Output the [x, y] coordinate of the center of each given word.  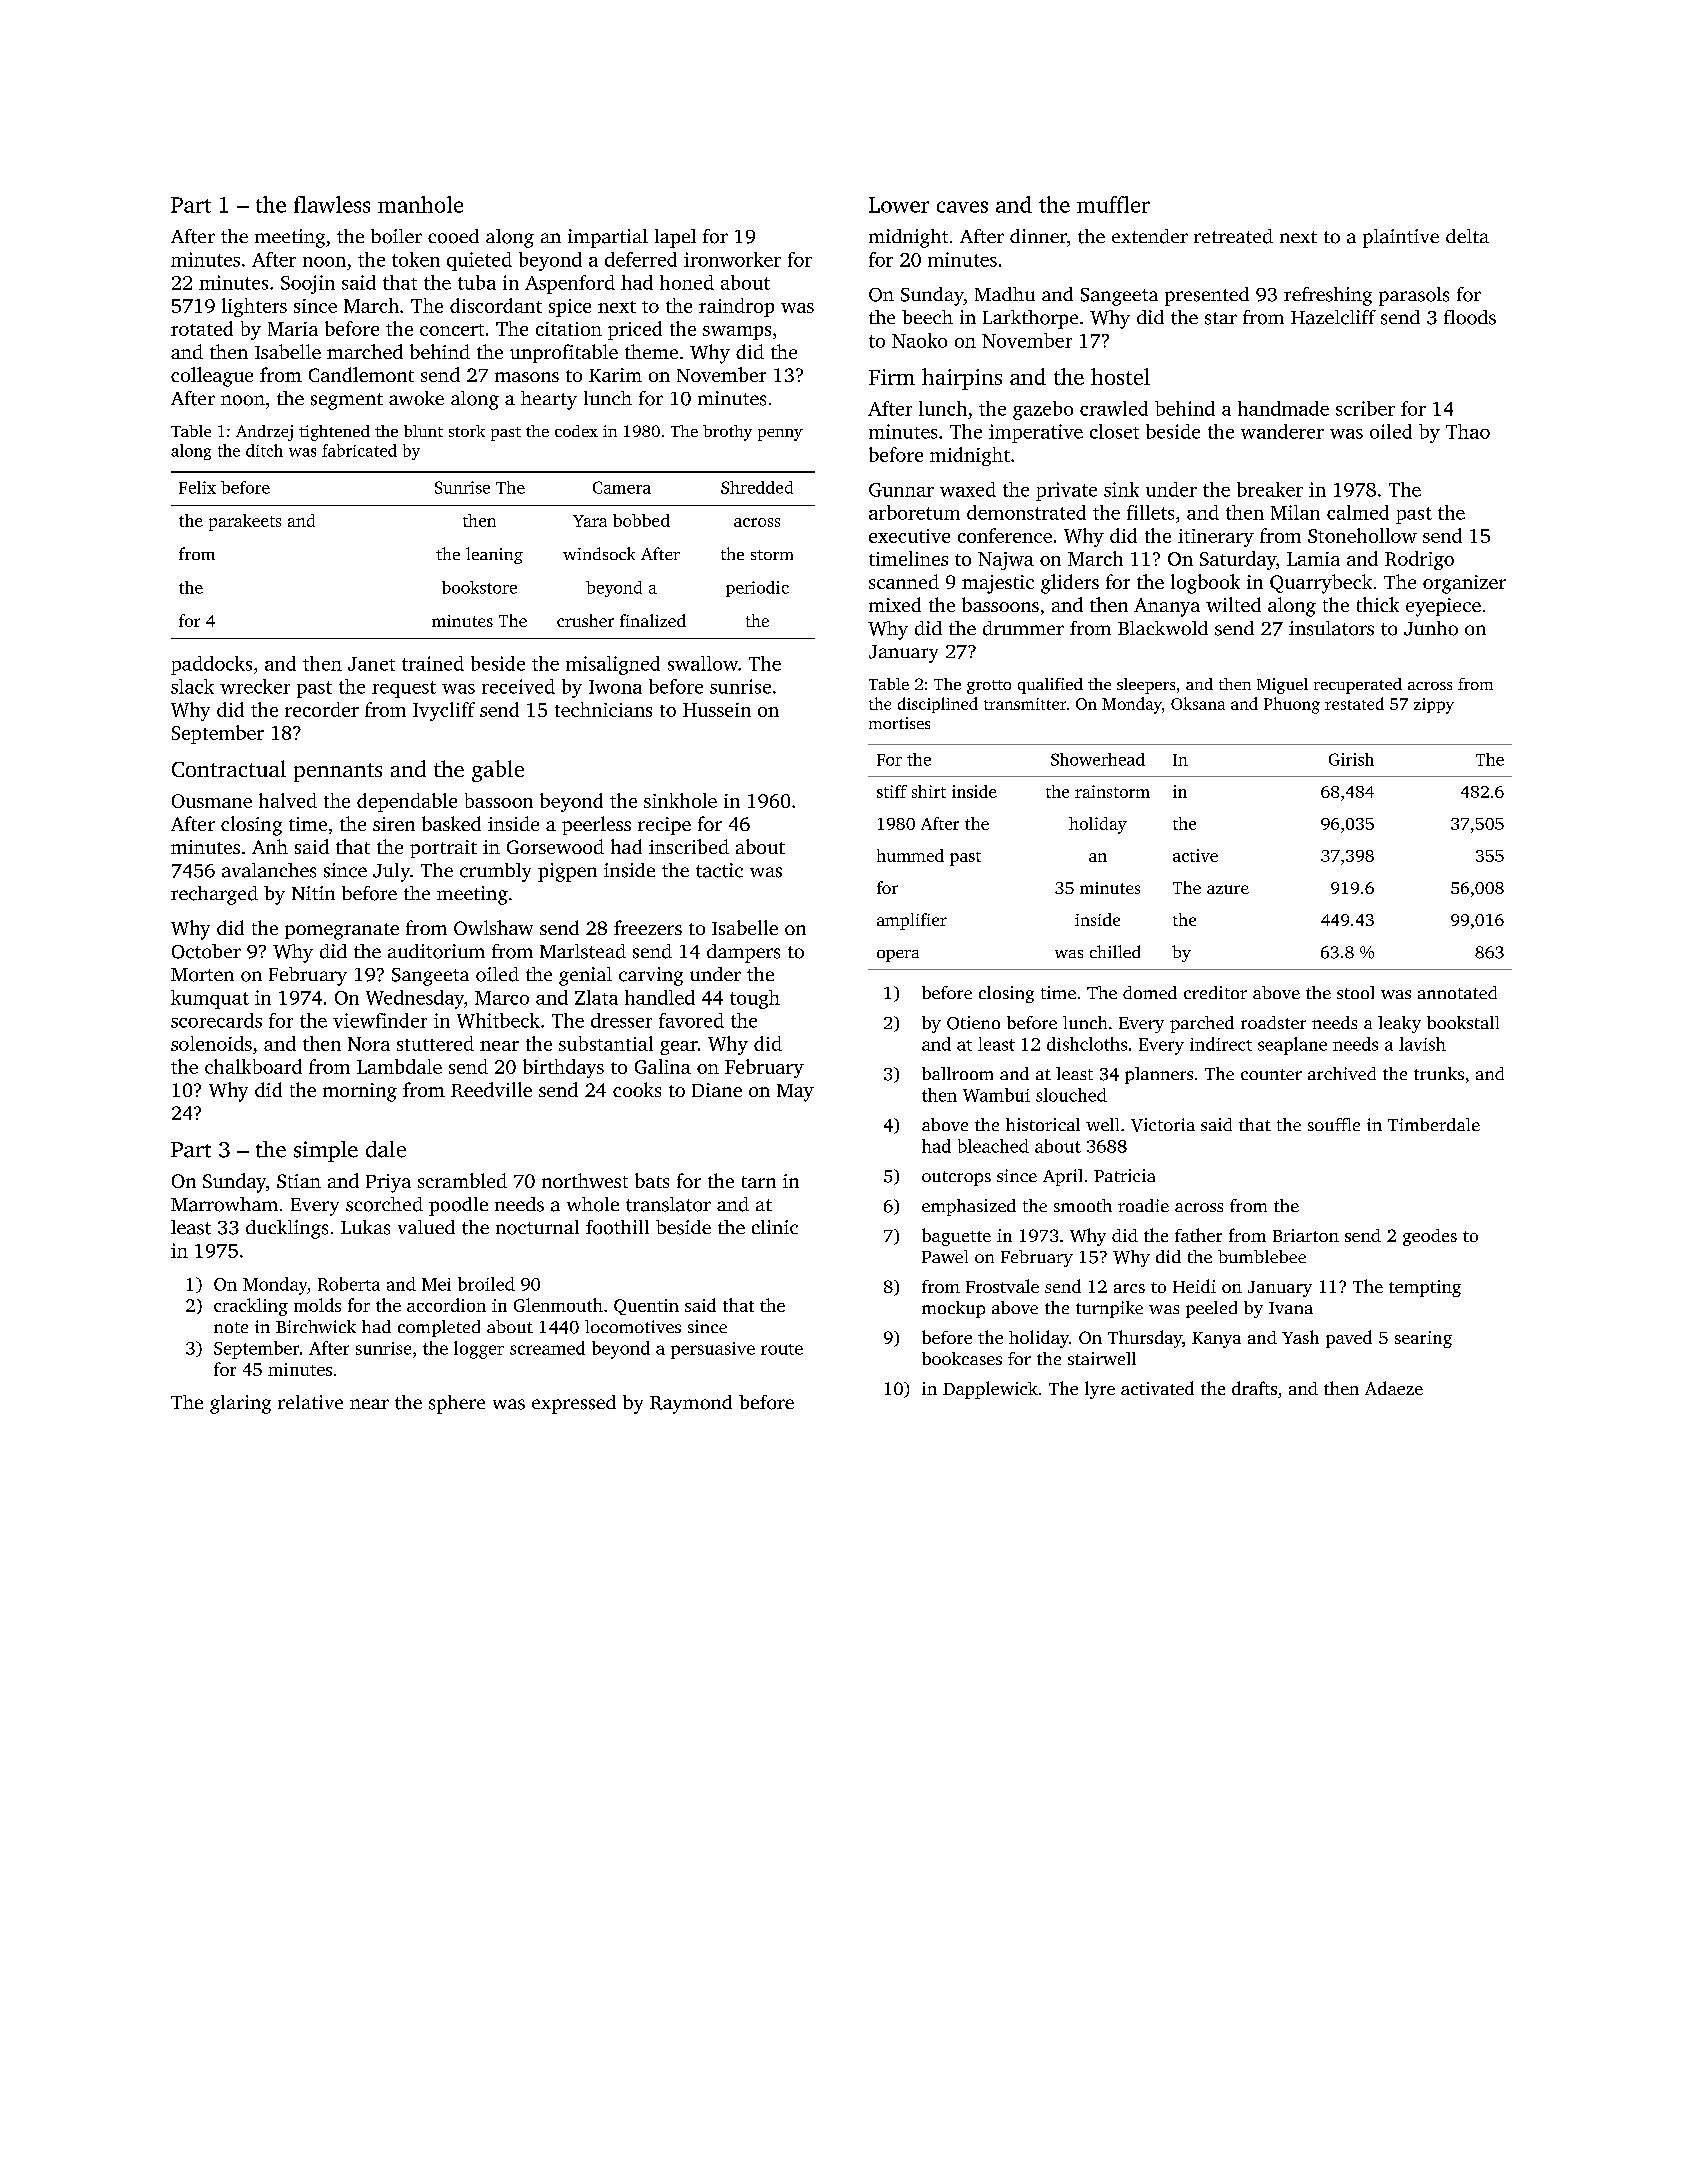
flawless [332, 204]
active [1195, 855]
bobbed [641, 520]
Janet [371, 664]
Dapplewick [990, 1390]
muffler [1113, 204]
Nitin [313, 893]
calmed [1358, 512]
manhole [420, 204]
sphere [457, 1404]
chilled [1115, 951]
